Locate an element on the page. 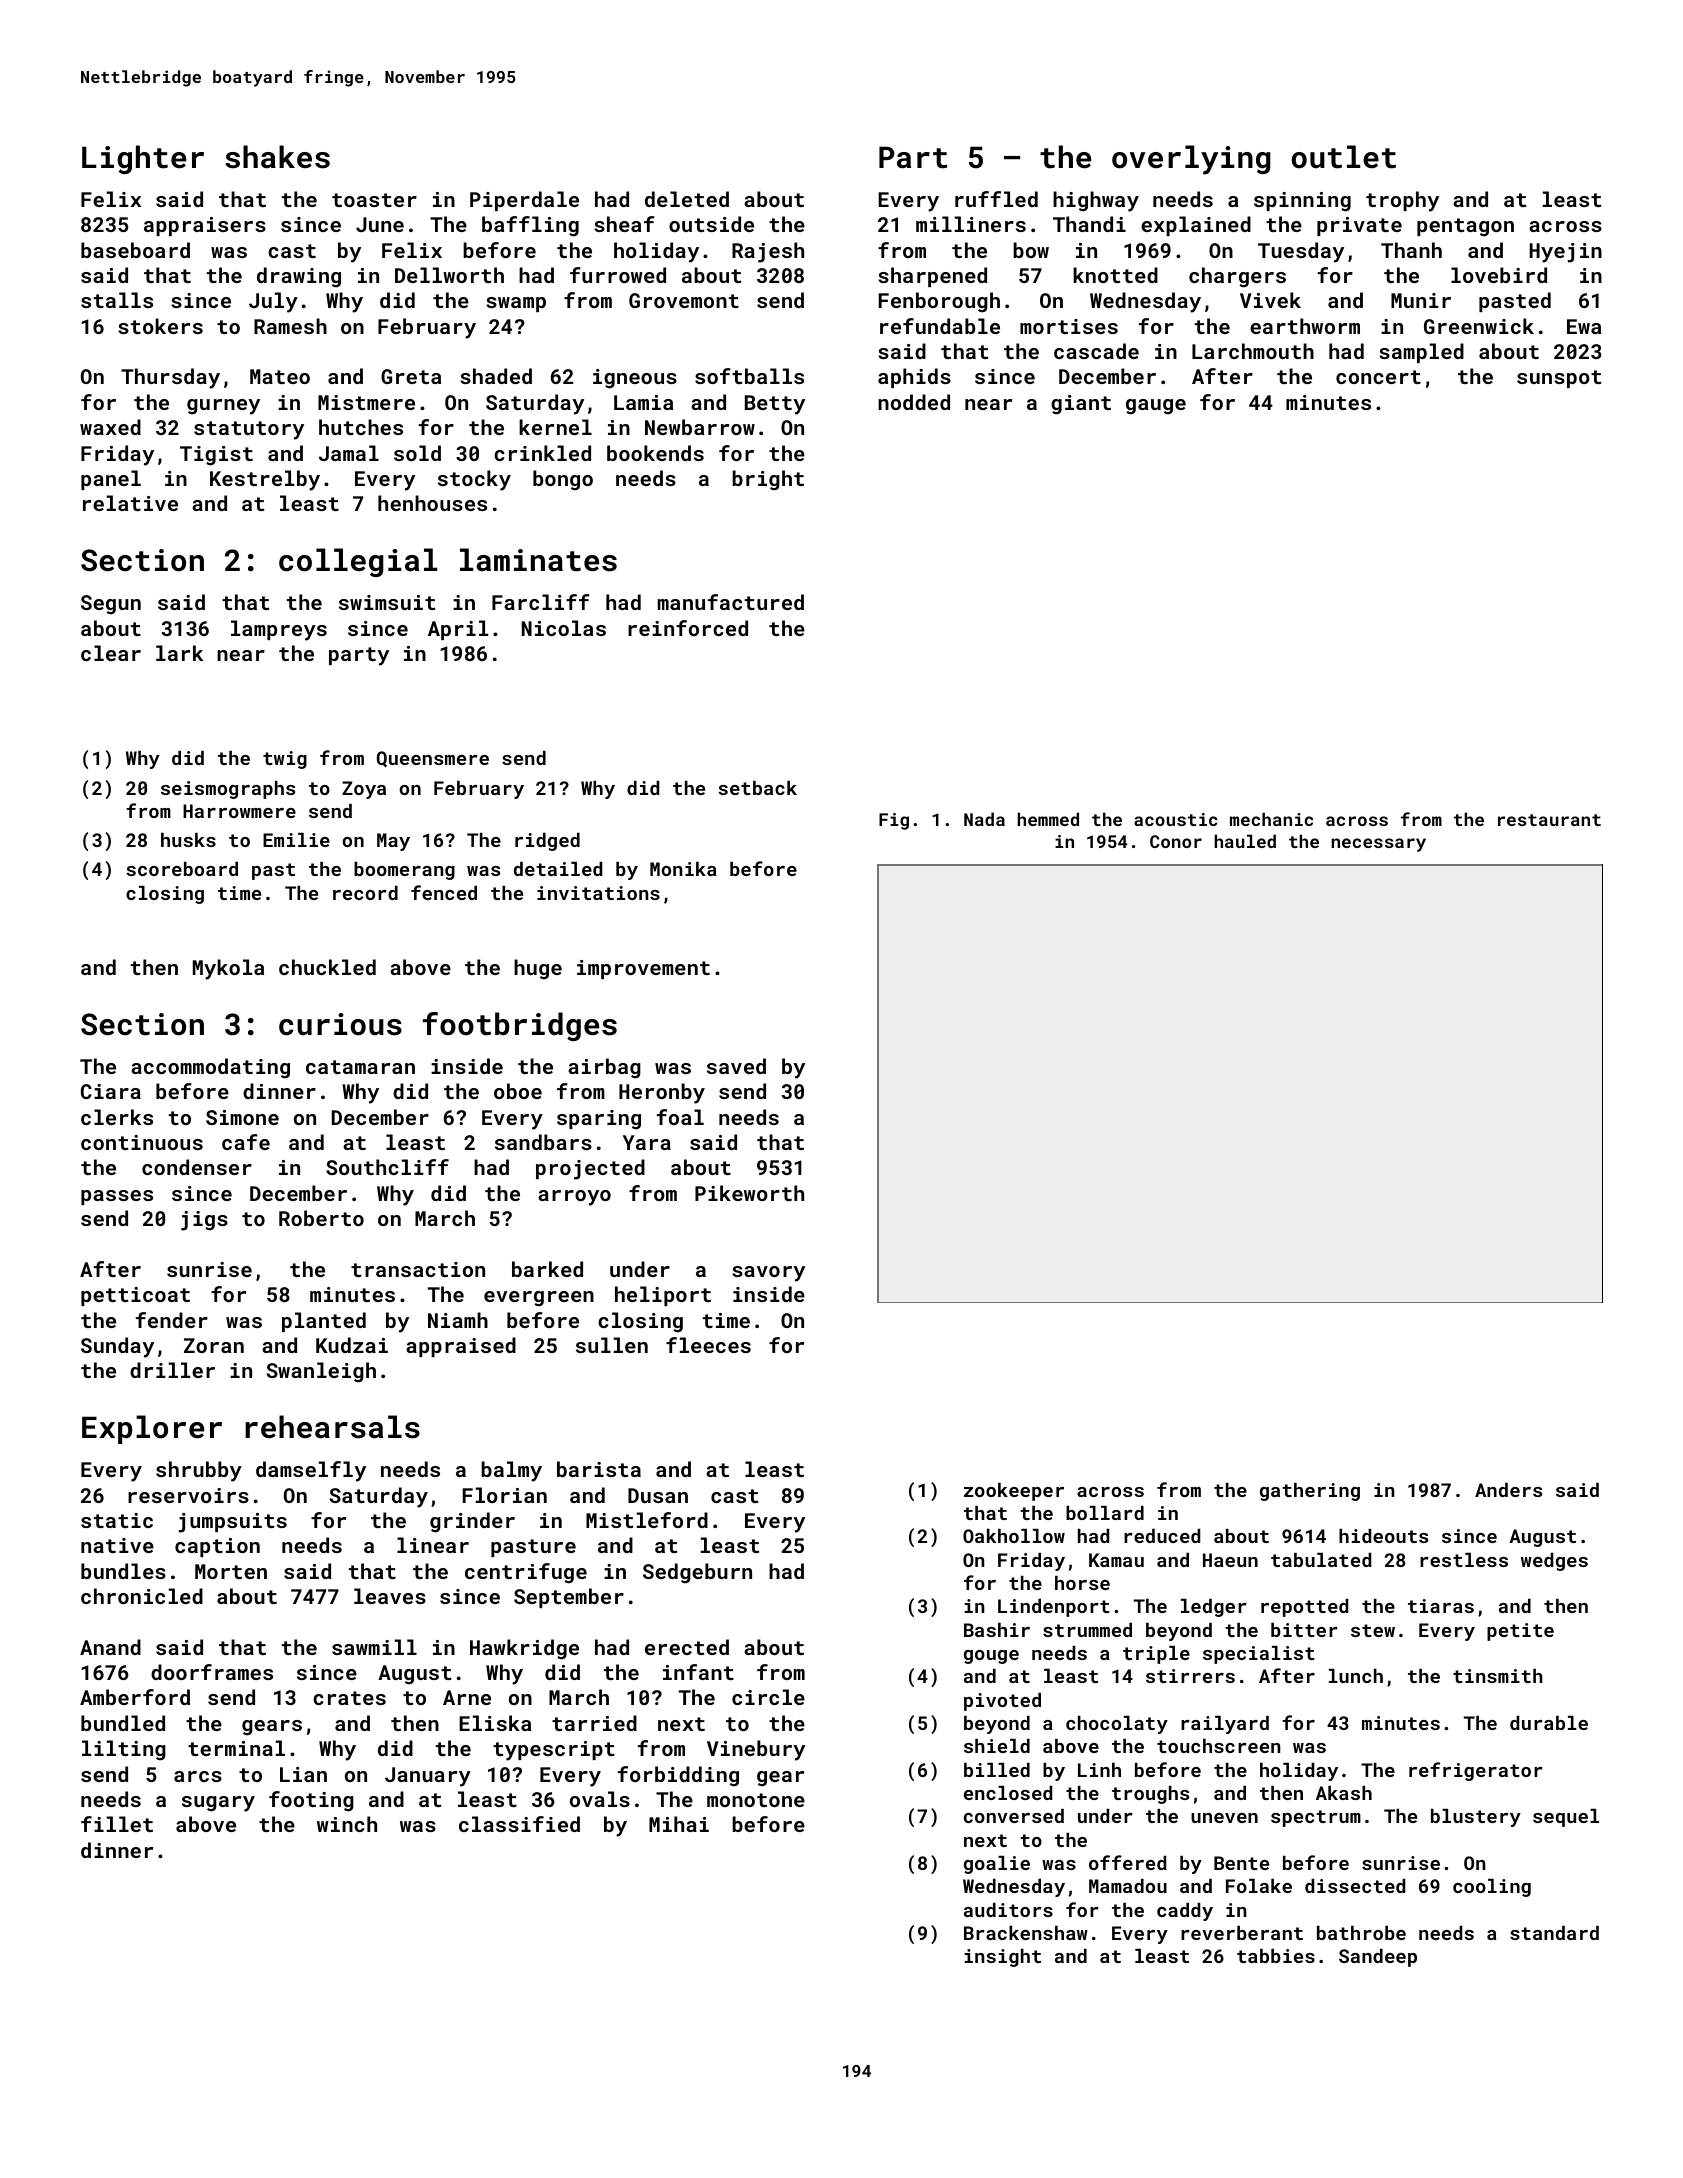 The height and width of the image is (2178, 1683). gathering is located at coordinates (1310, 1492).
